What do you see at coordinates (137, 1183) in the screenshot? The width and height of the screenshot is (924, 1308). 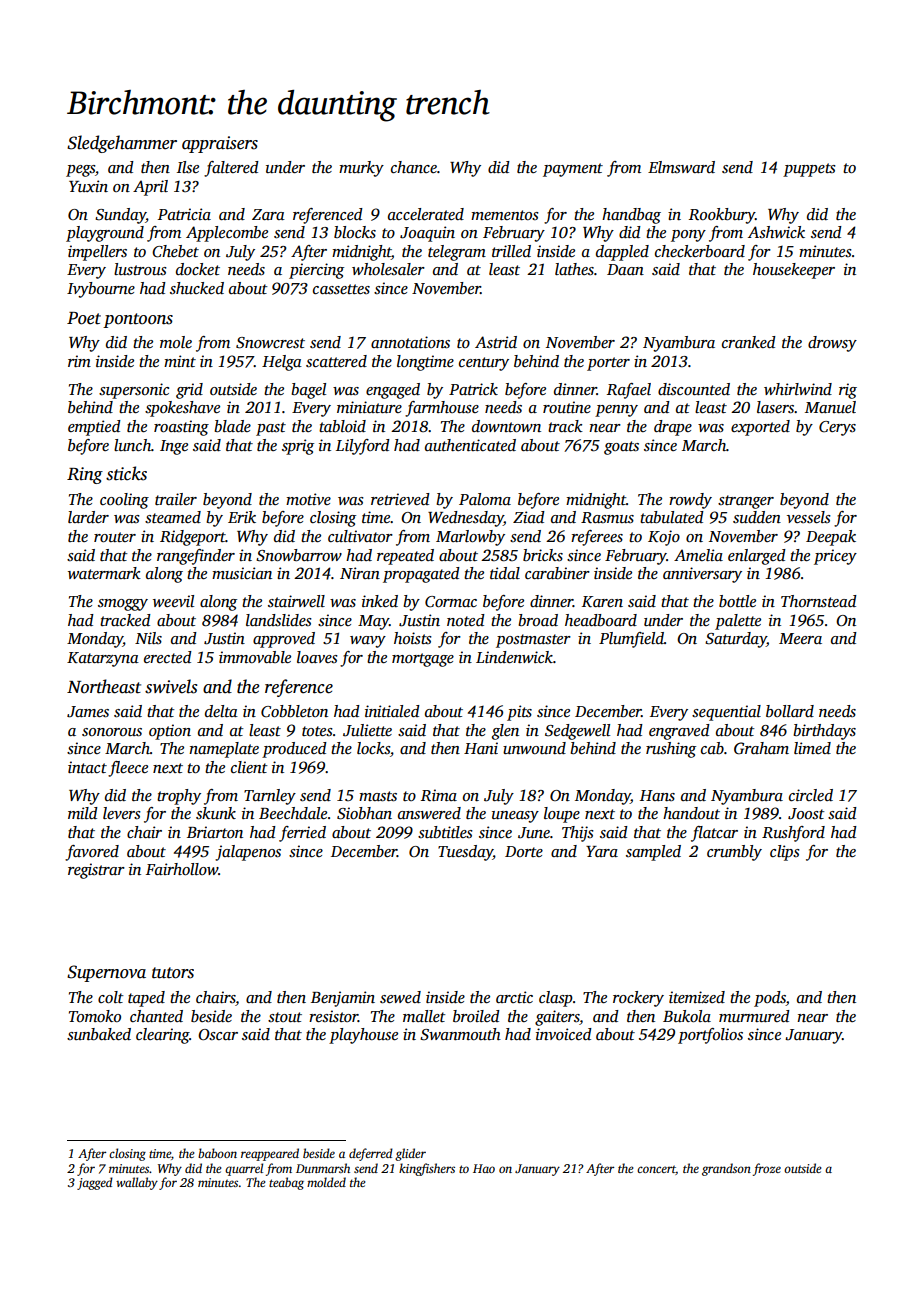 I see `wallaby` at bounding box center [137, 1183].
